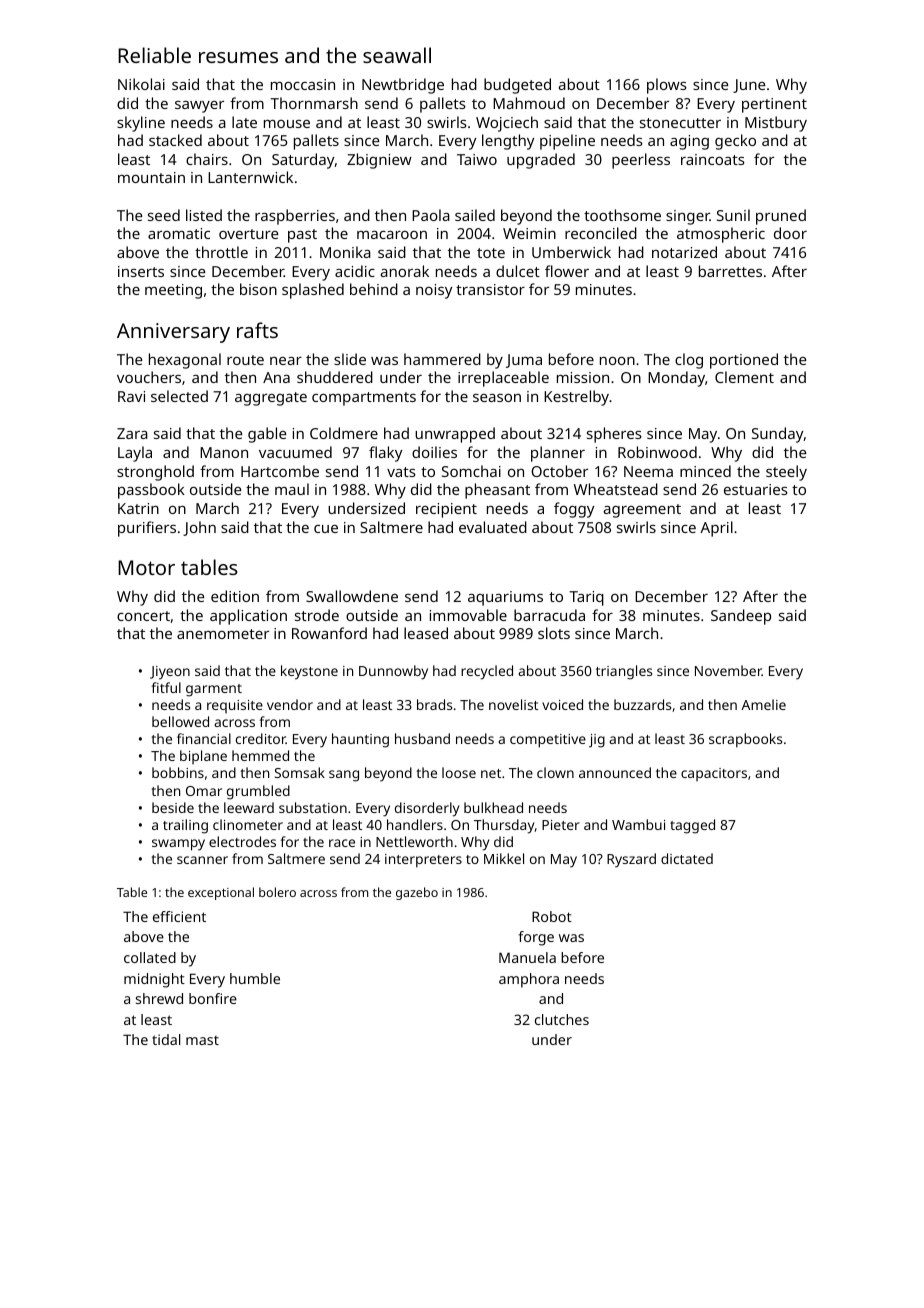 This screenshot has height=1308, width=924. What do you see at coordinates (562, 1019) in the screenshot?
I see `clutches` at bounding box center [562, 1019].
